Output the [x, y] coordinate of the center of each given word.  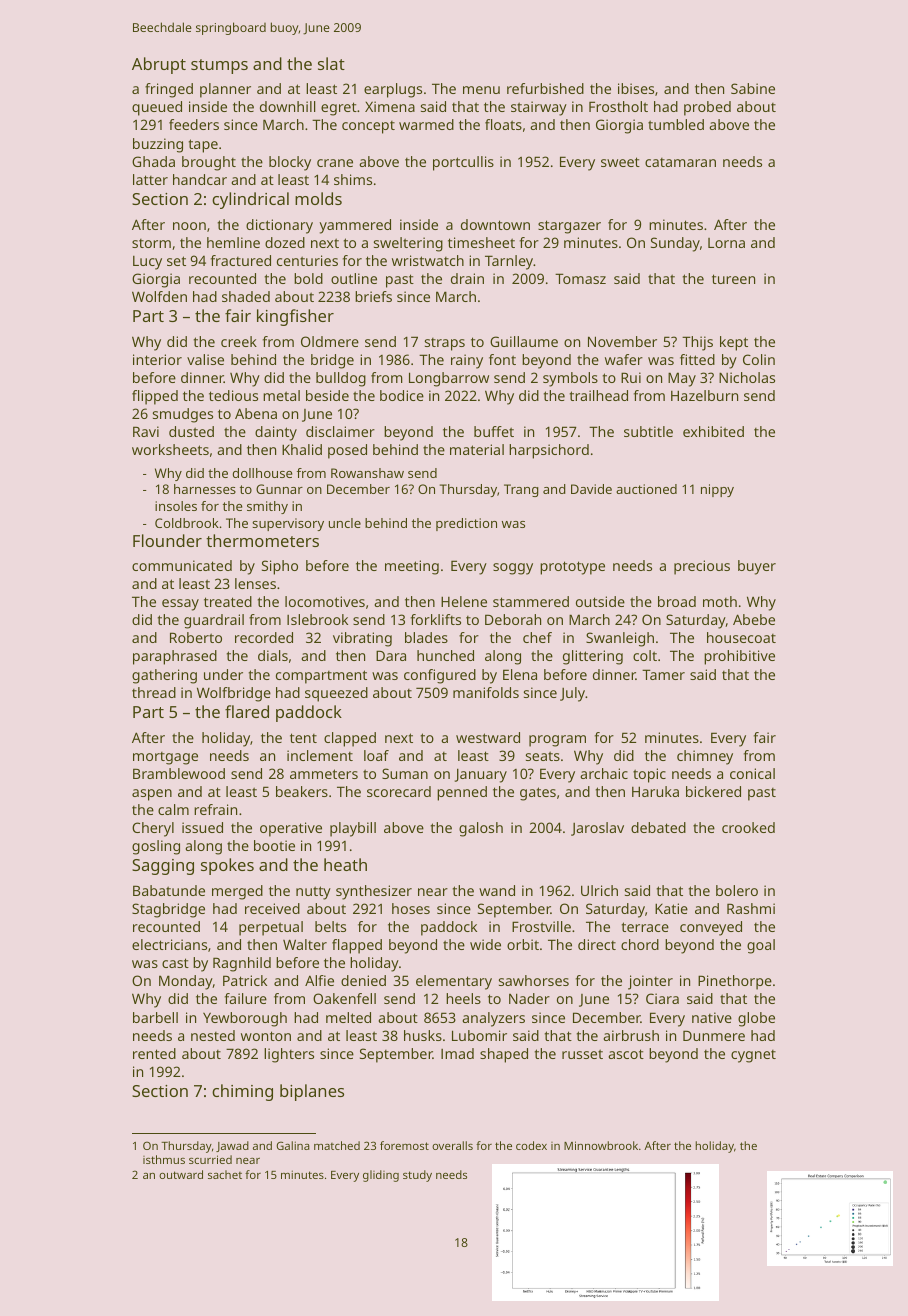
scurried [210, 1159]
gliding [381, 1176]
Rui [631, 377]
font [502, 359]
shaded [246, 296]
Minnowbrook [601, 1145]
